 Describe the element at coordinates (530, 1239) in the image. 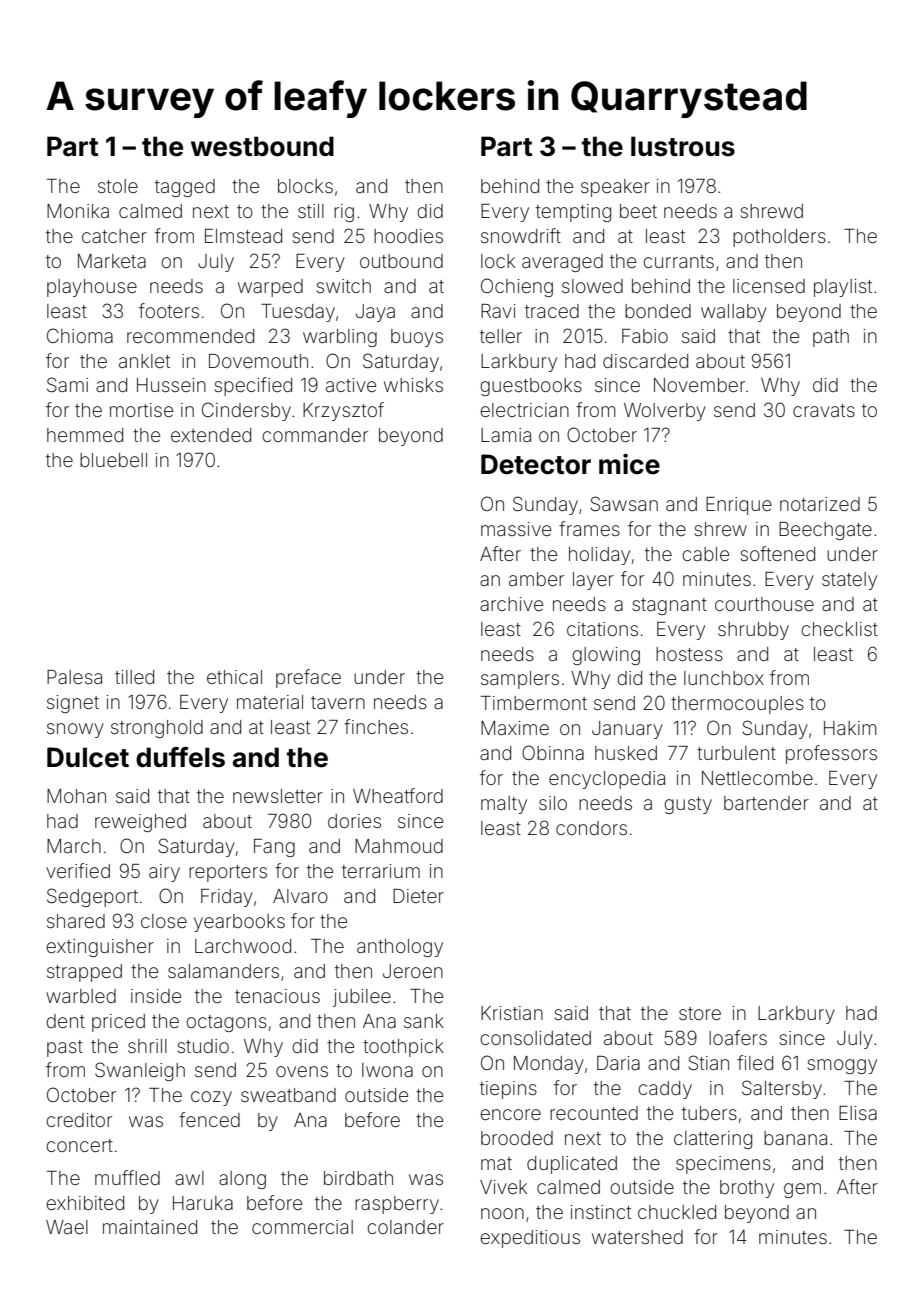

I see `expeditious` at that location.
